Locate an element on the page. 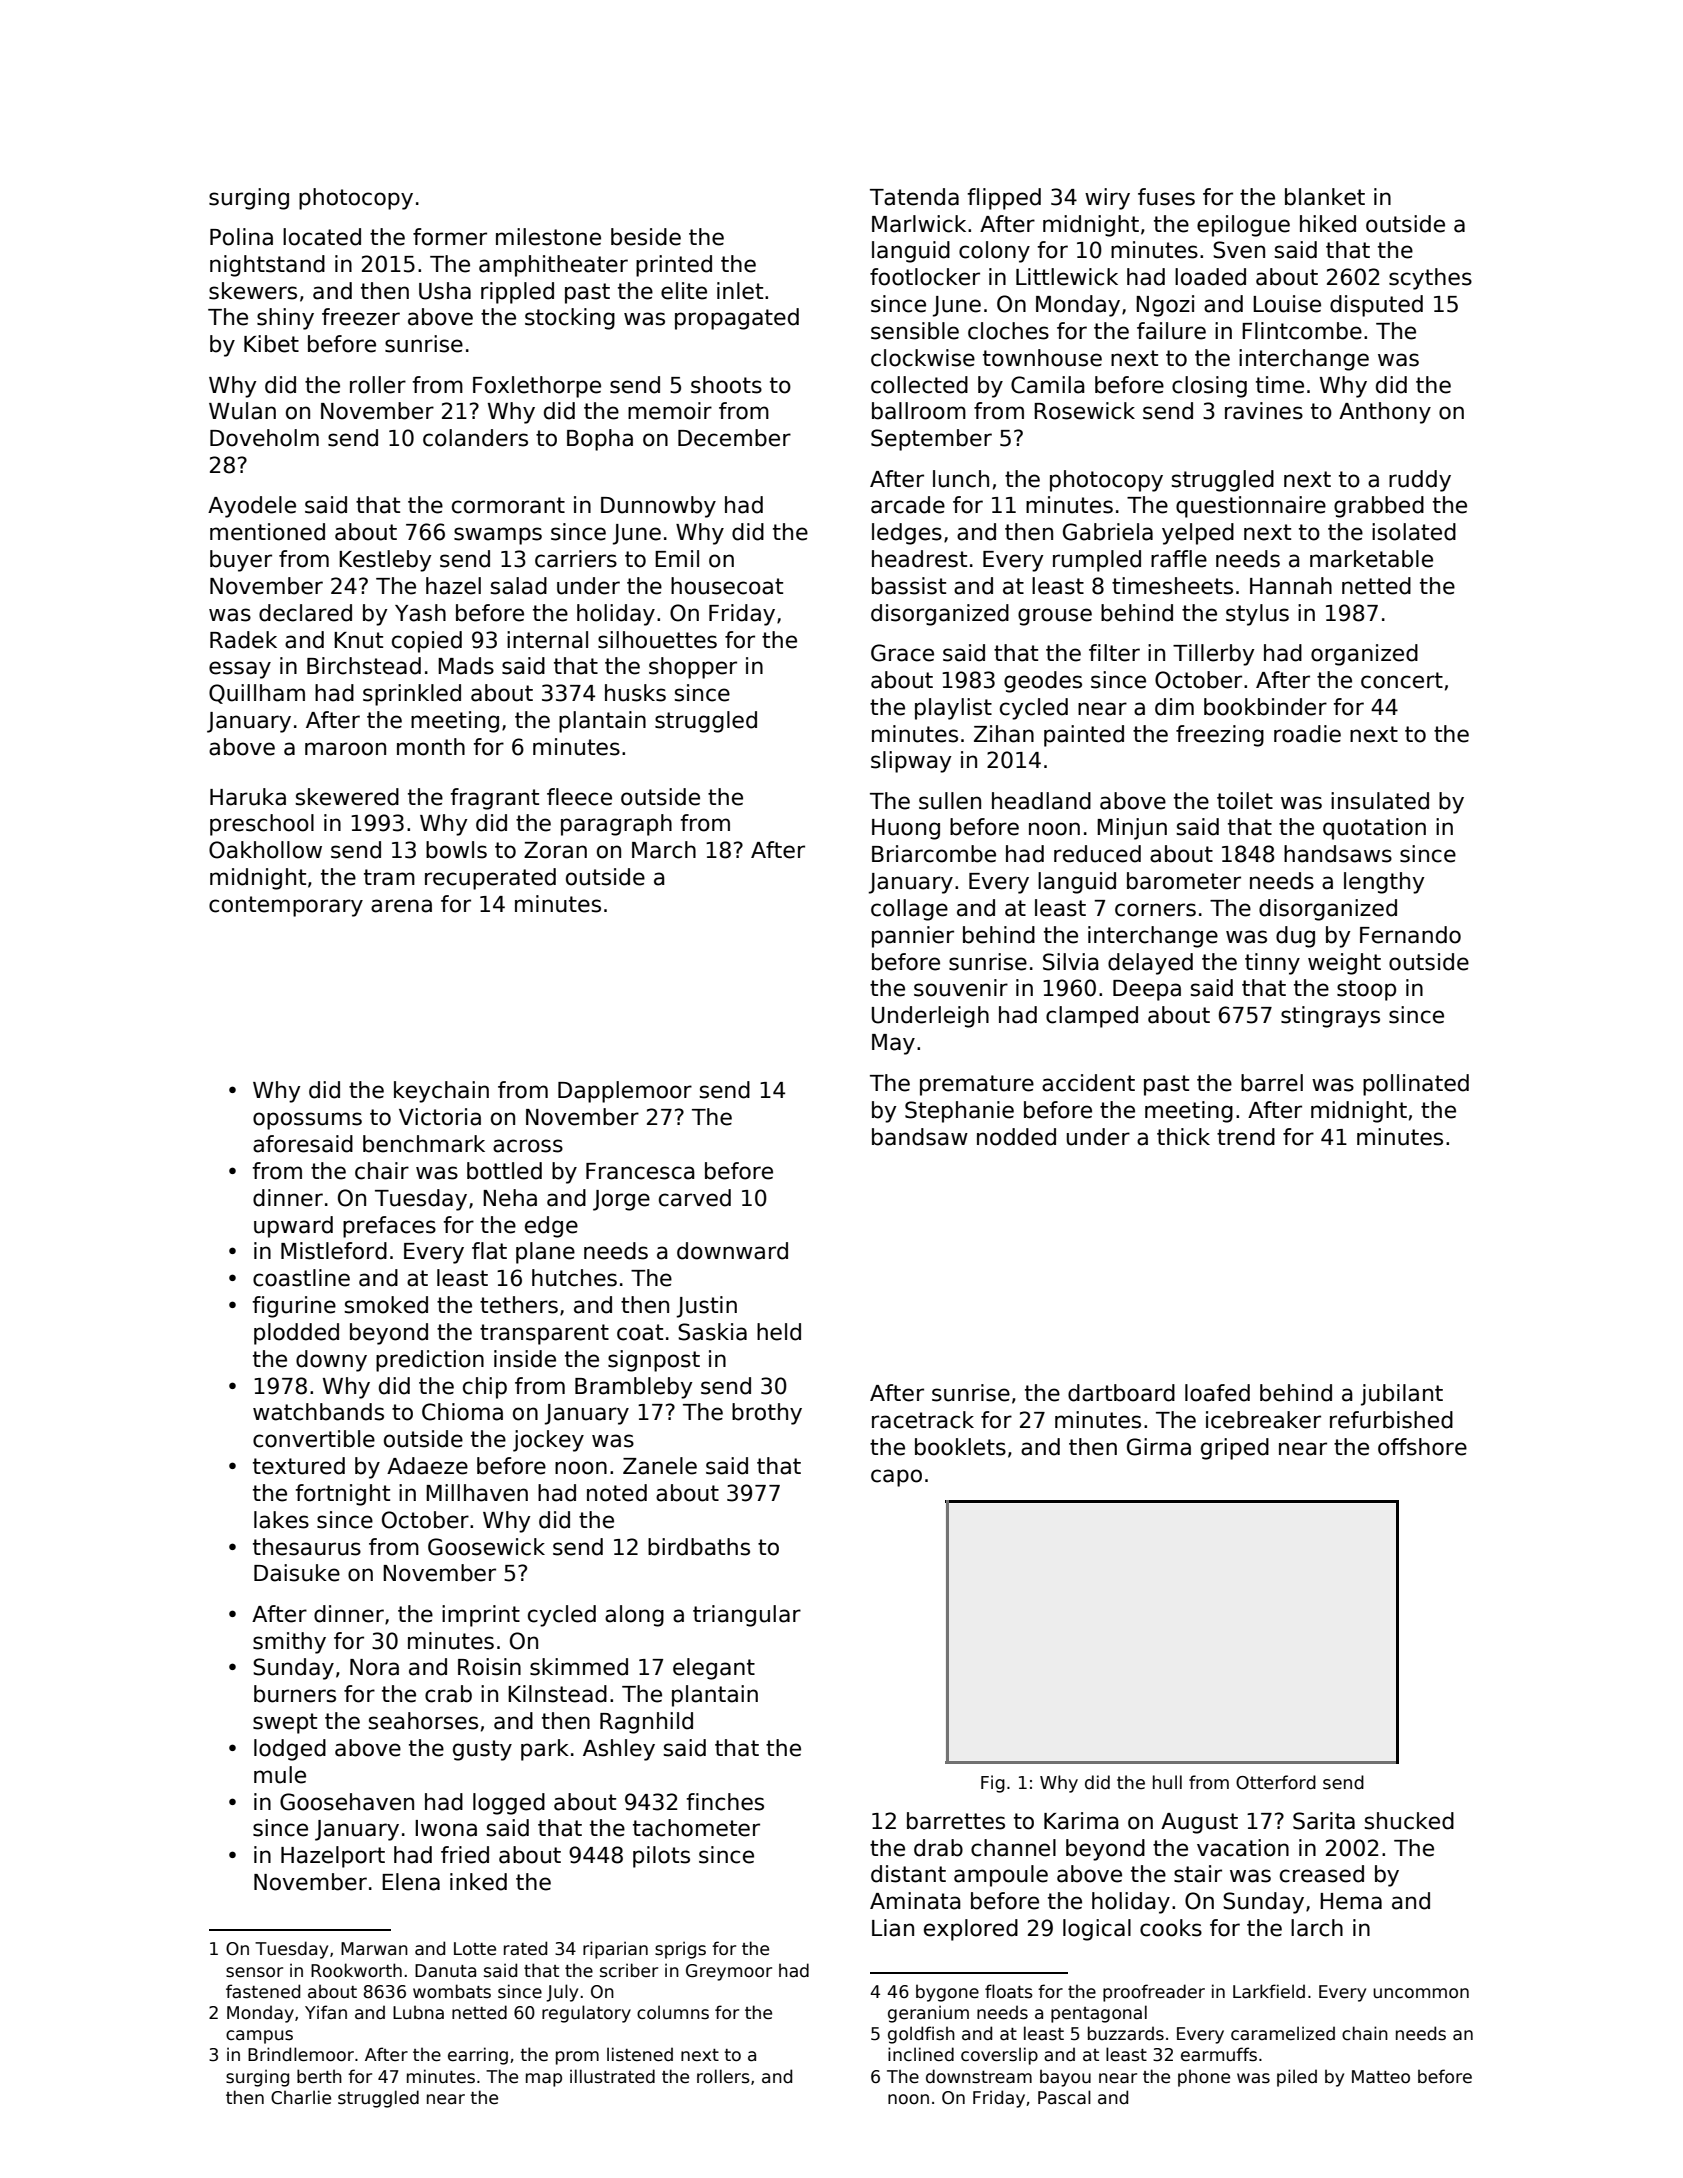  Francesca is located at coordinates (640, 1171).
